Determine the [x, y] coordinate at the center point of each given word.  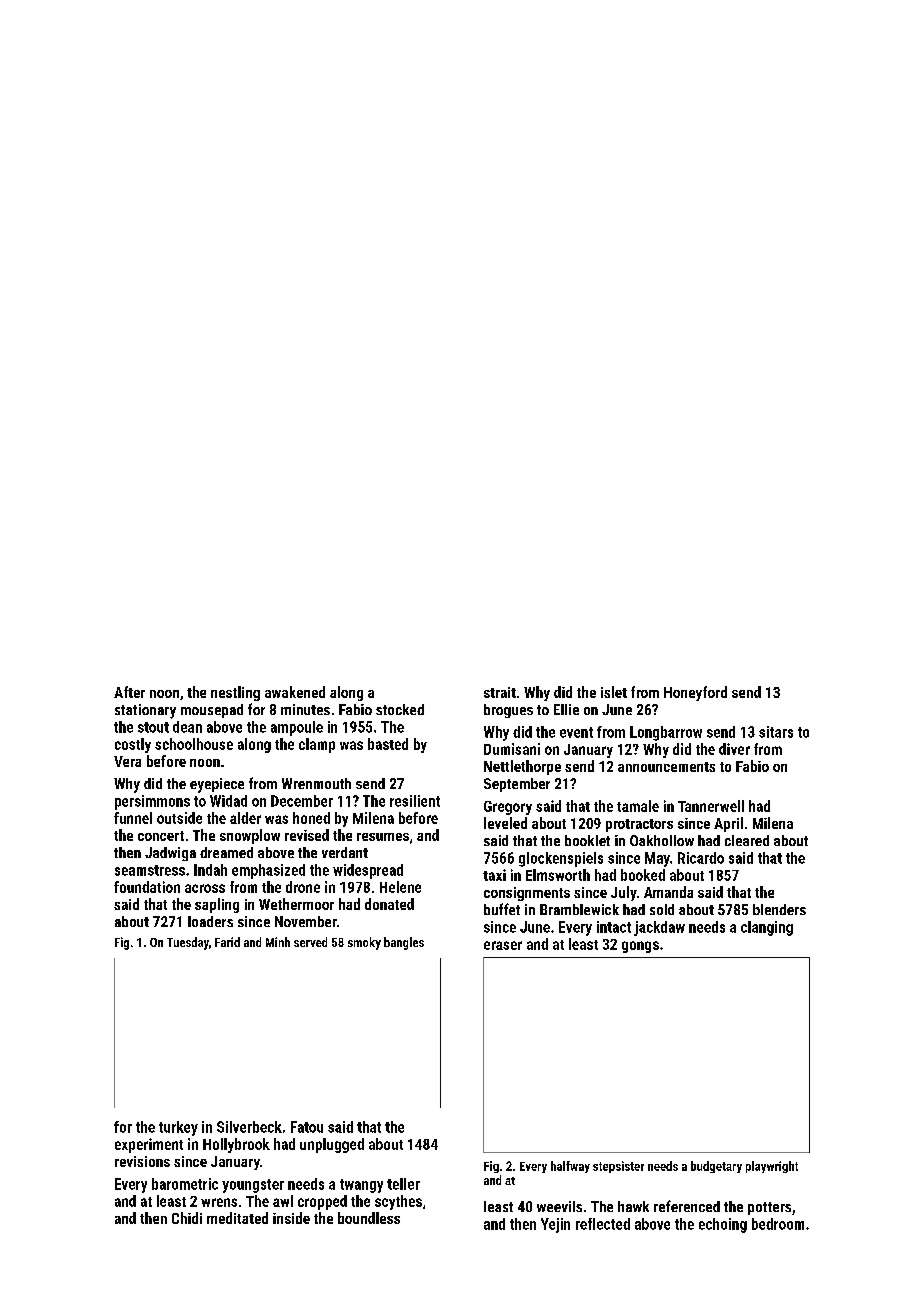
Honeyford [695, 693]
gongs [640, 947]
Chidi [187, 1218]
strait [500, 692]
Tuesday [188, 943]
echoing [723, 1225]
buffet [502, 909]
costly [133, 745]
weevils [559, 1206]
